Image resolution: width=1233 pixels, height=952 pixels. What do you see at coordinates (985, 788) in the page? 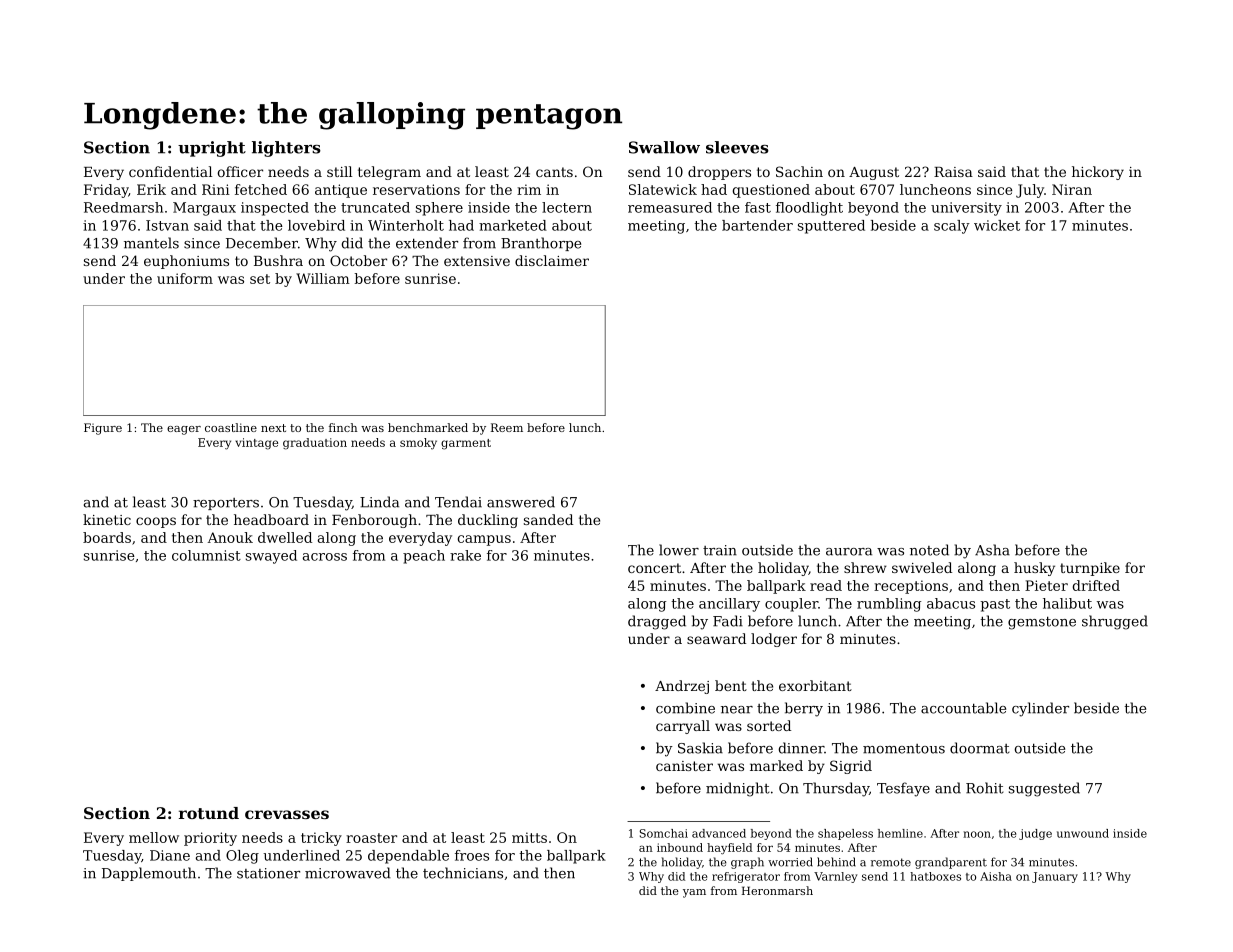
I see `Rohit` at bounding box center [985, 788].
